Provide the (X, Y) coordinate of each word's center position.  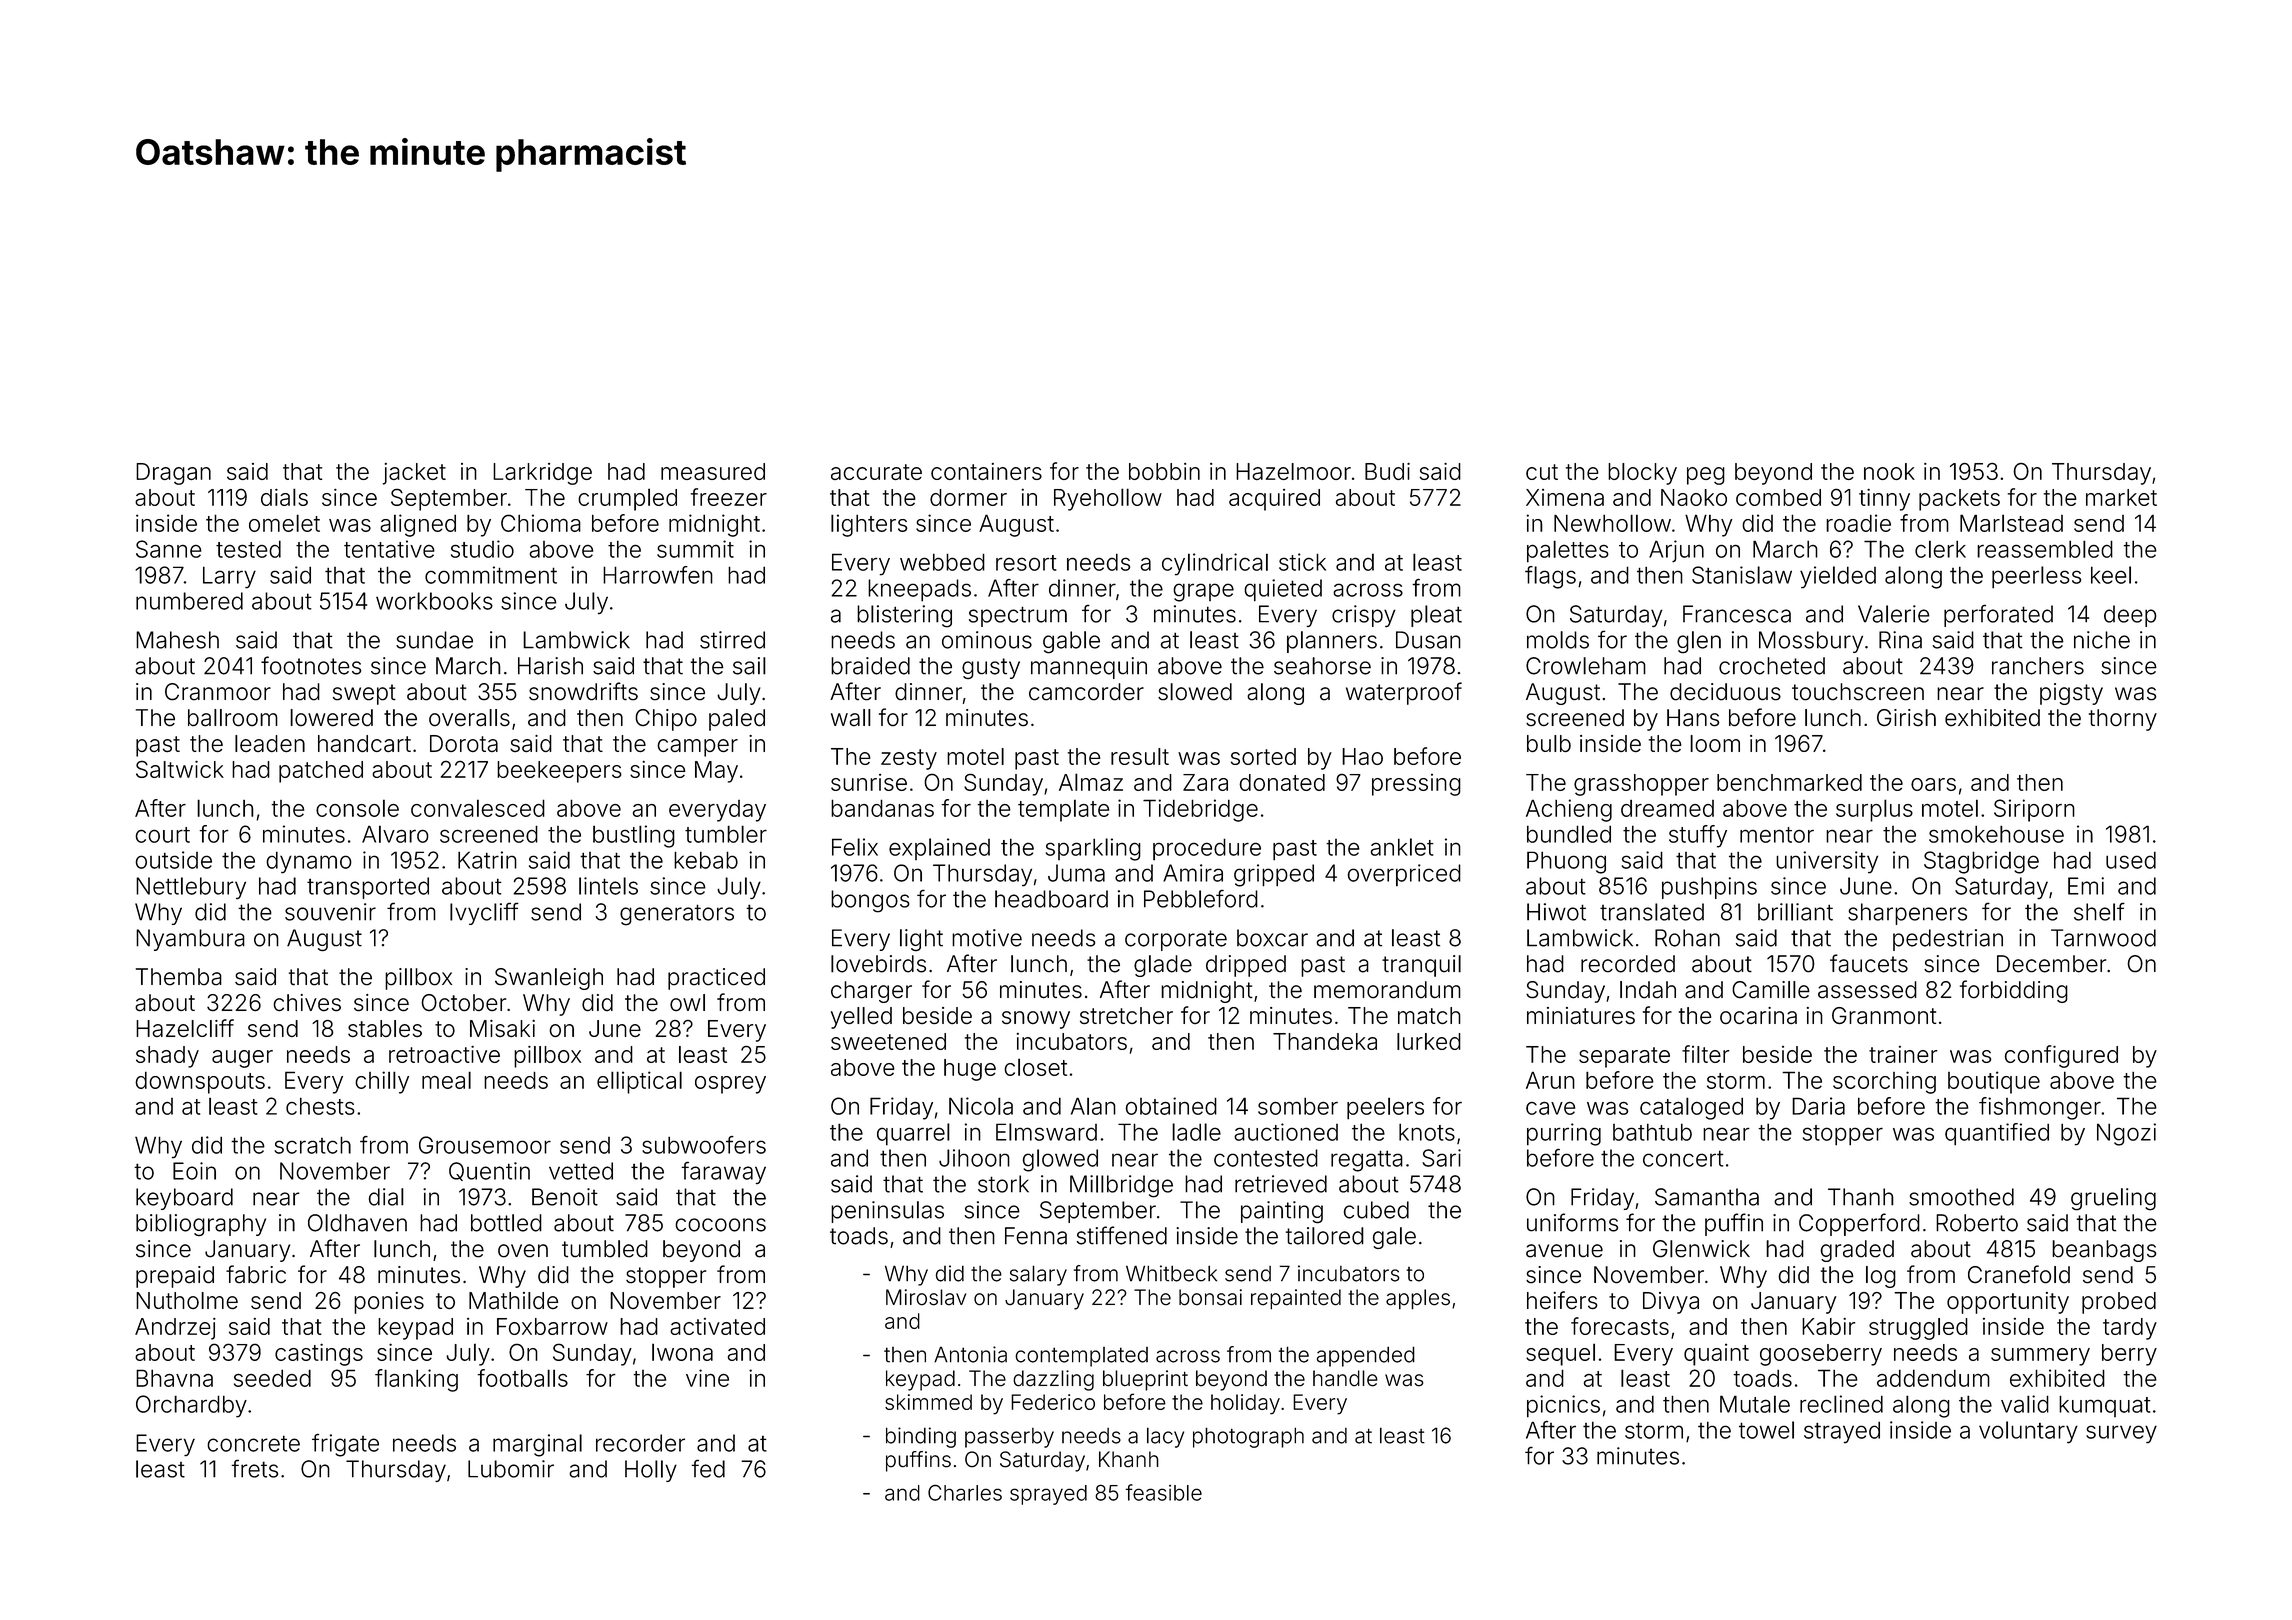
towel (1766, 1430)
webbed (942, 562)
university (1827, 862)
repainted (1296, 1299)
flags (1550, 577)
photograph (1248, 1437)
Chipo (666, 720)
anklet (1402, 847)
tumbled (605, 1249)
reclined (1841, 1404)
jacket (414, 474)
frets (254, 1469)
